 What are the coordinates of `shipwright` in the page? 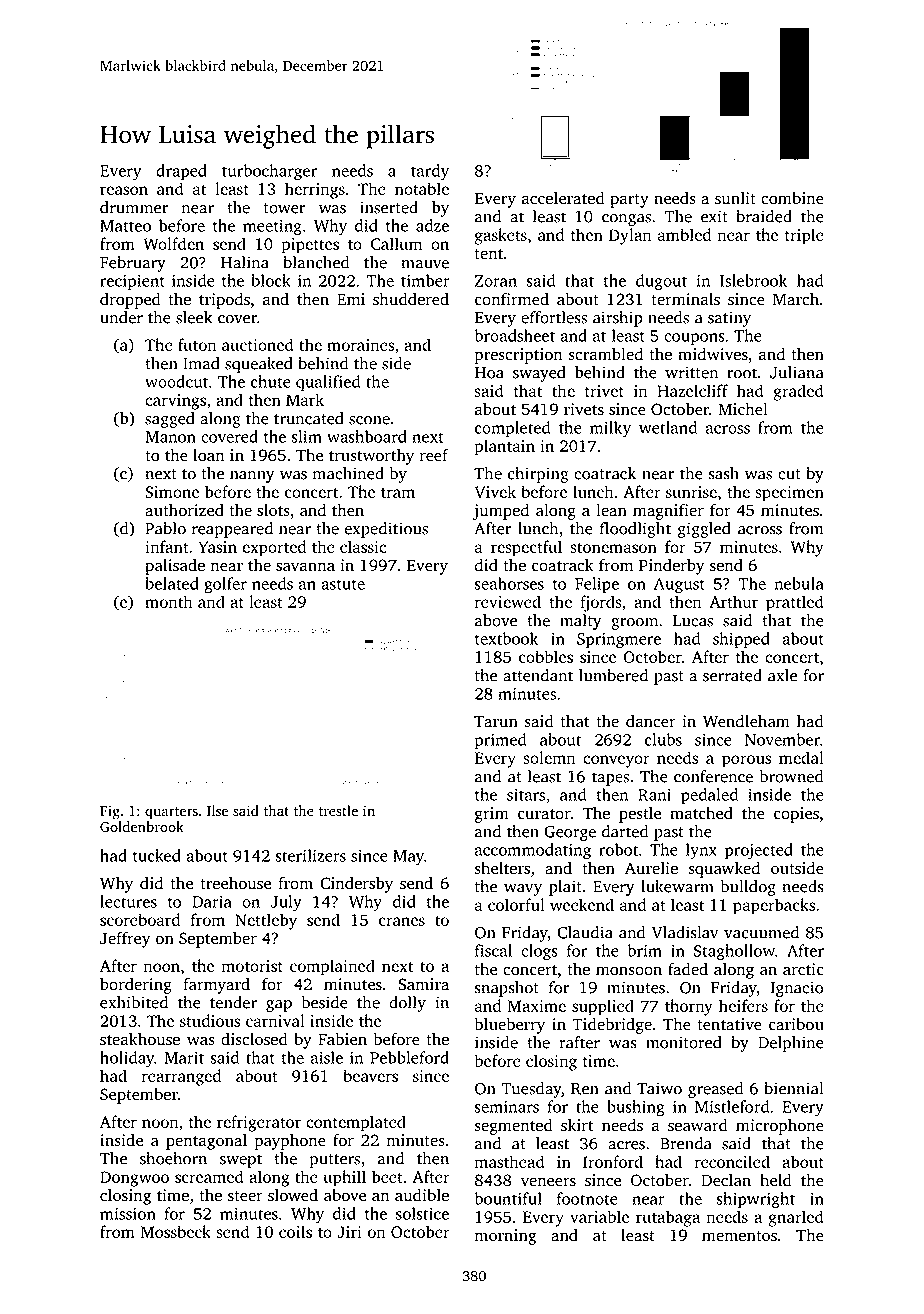 It's located at (756, 1200).
